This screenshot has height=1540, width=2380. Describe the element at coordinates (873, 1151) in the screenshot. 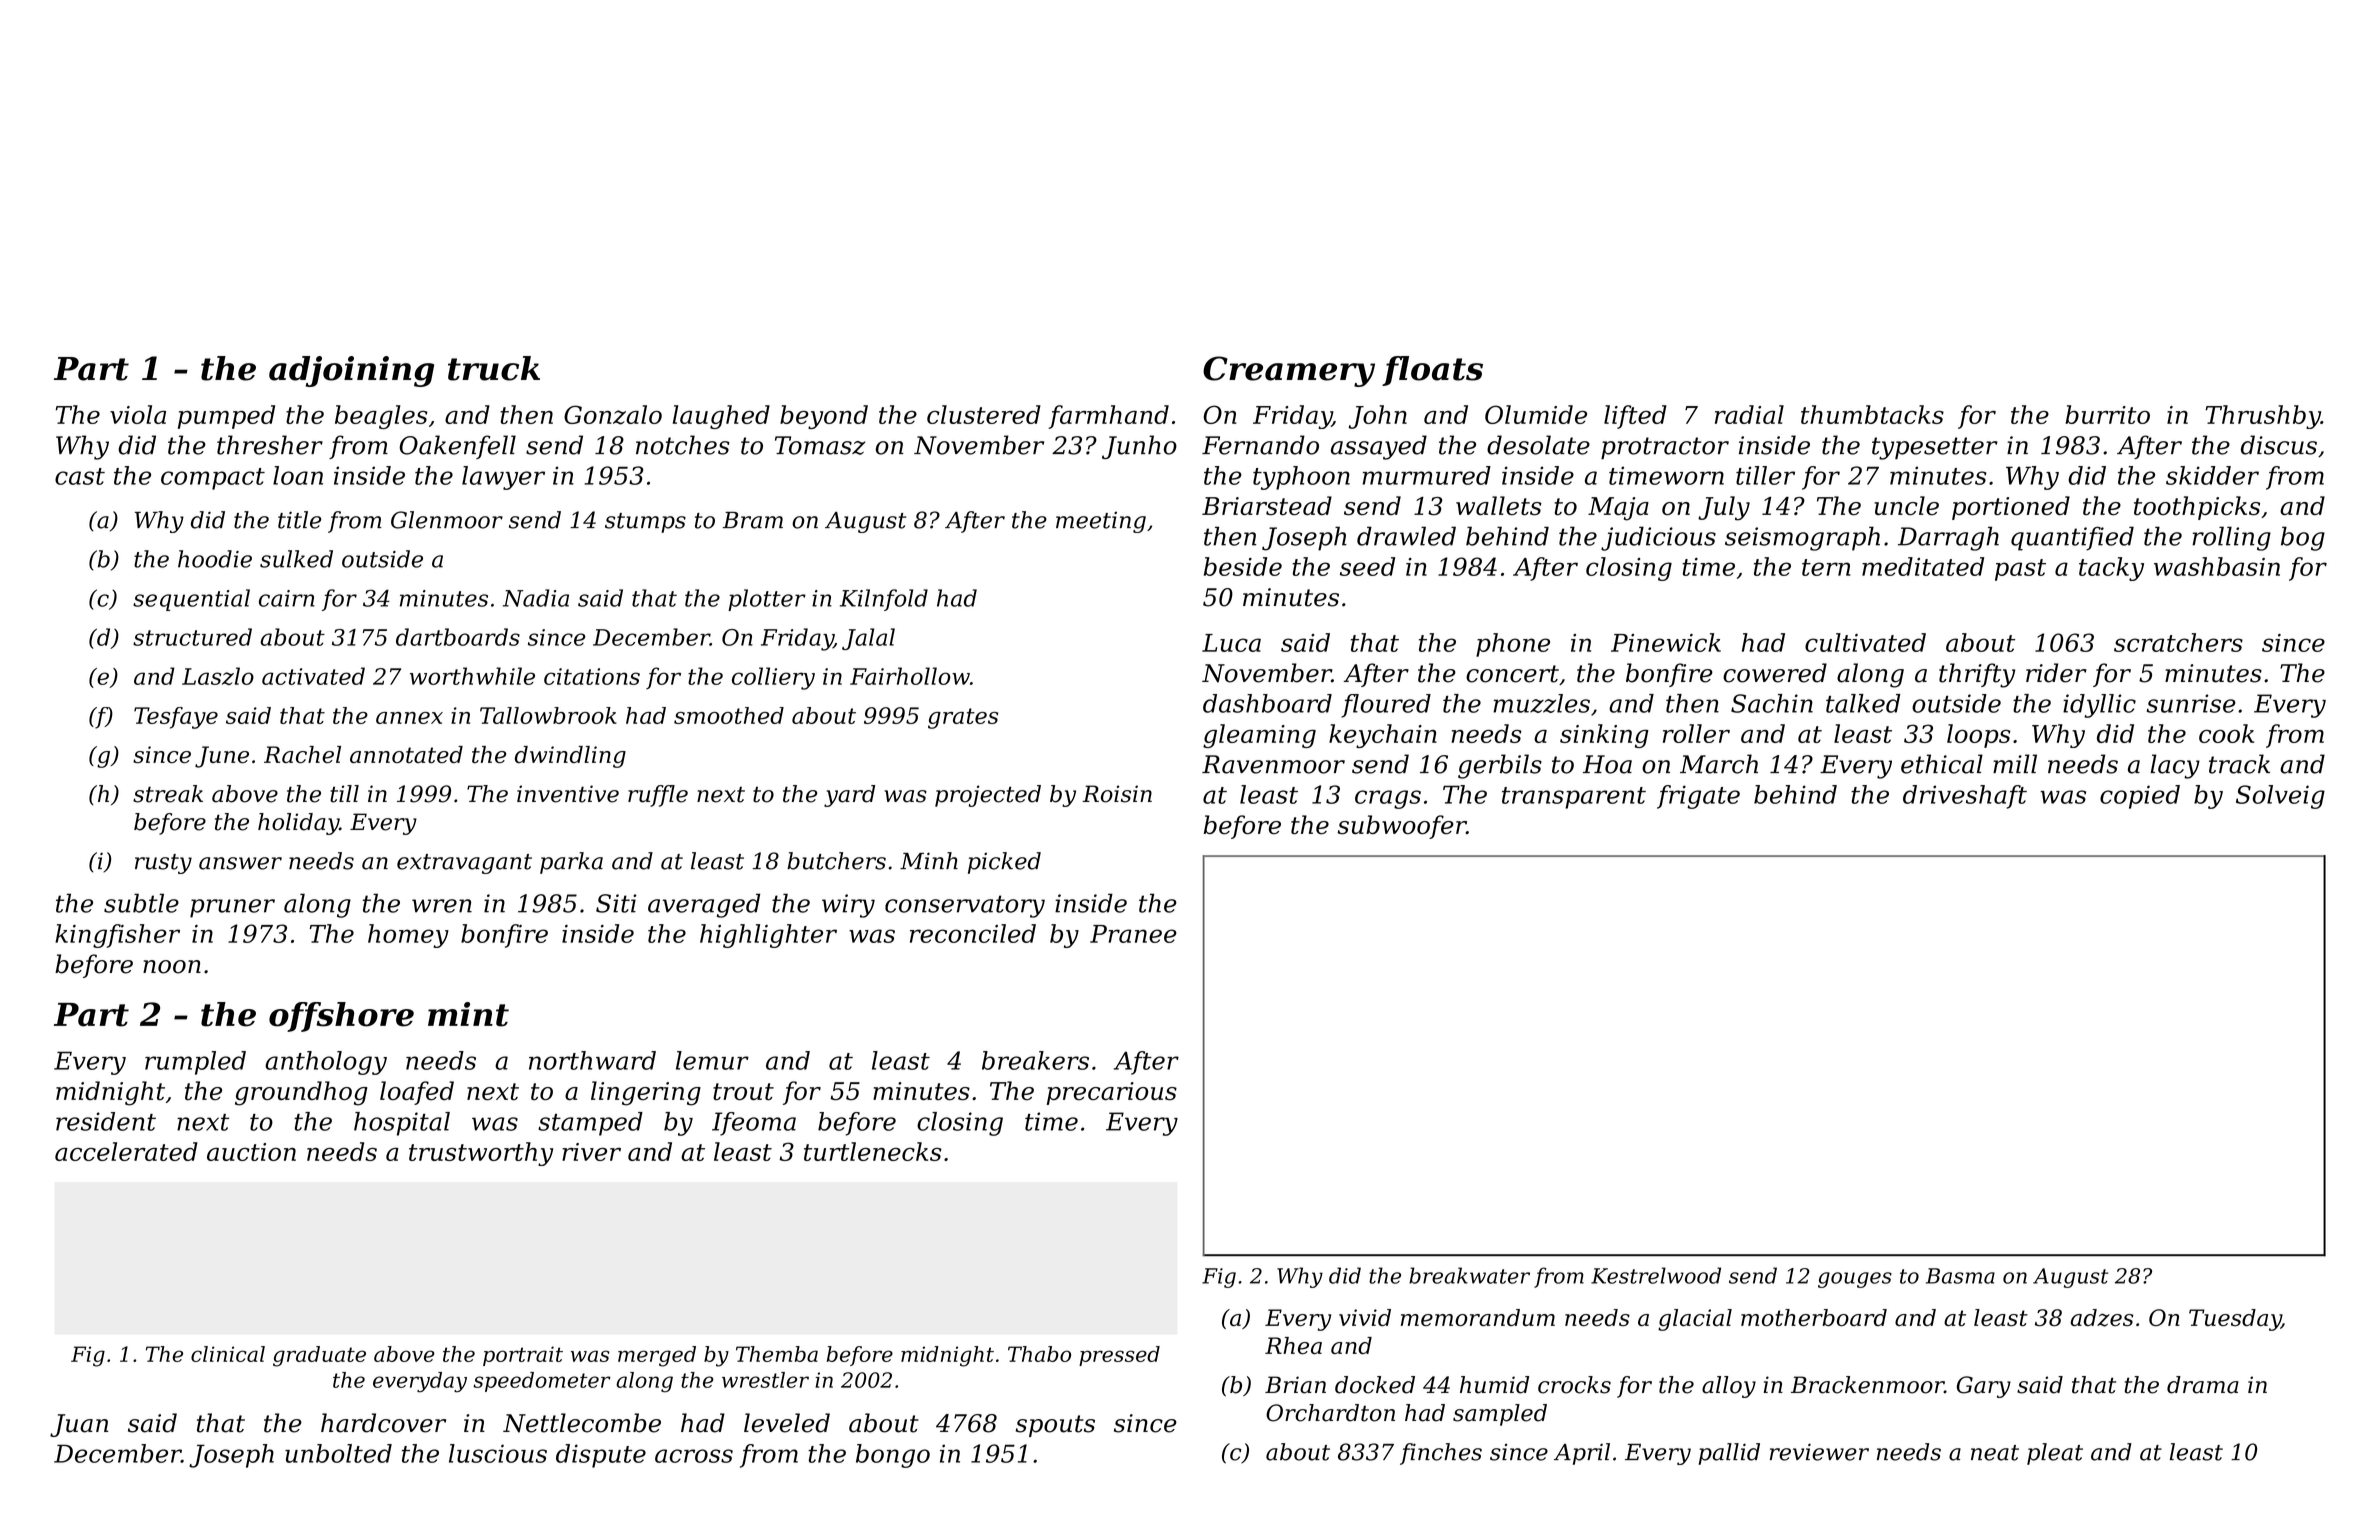

I see `turtlenecks` at that location.
